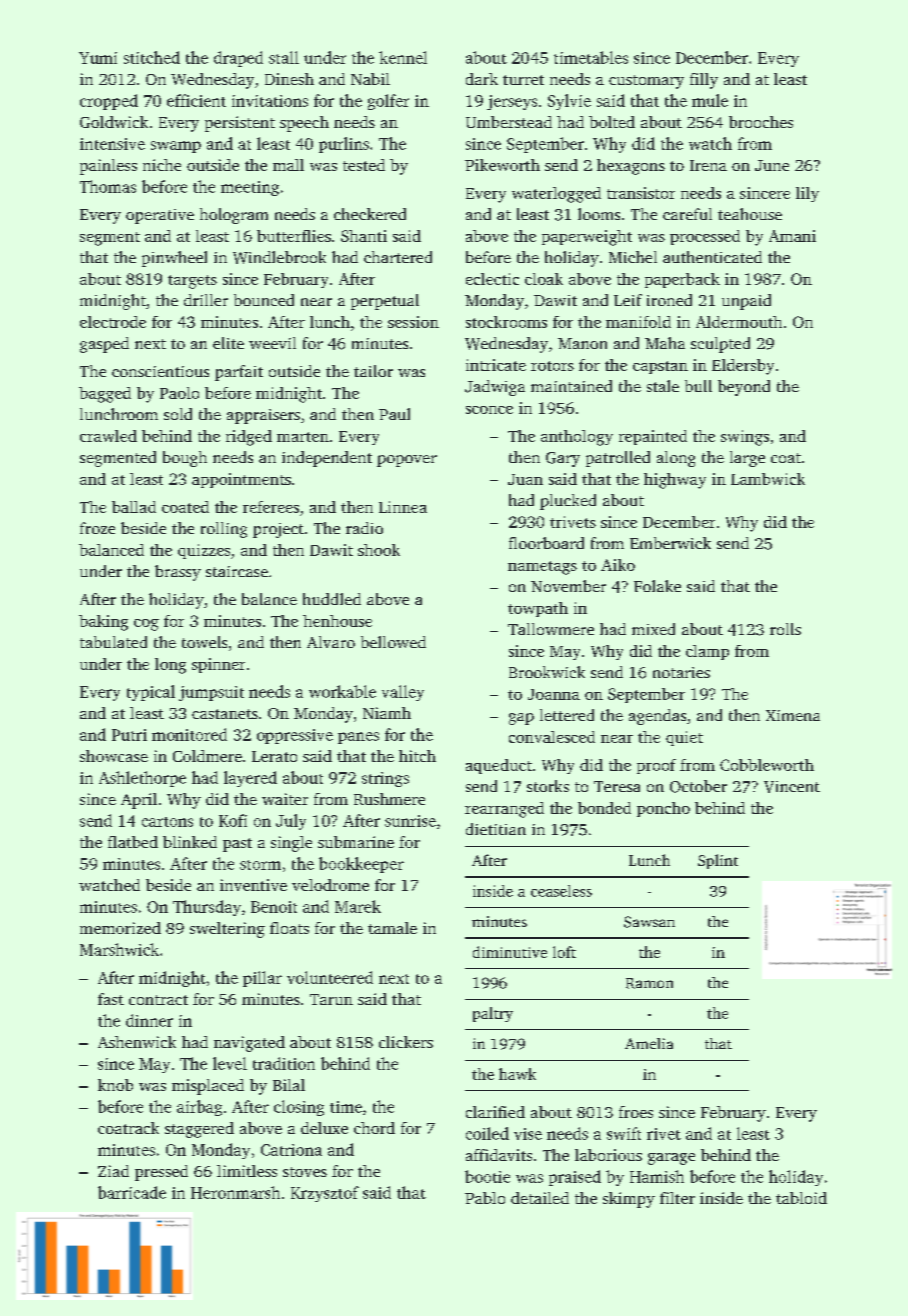 The height and width of the image is (1316, 908). Describe the element at coordinates (113, 322) in the image. I see `electrode` at that location.
